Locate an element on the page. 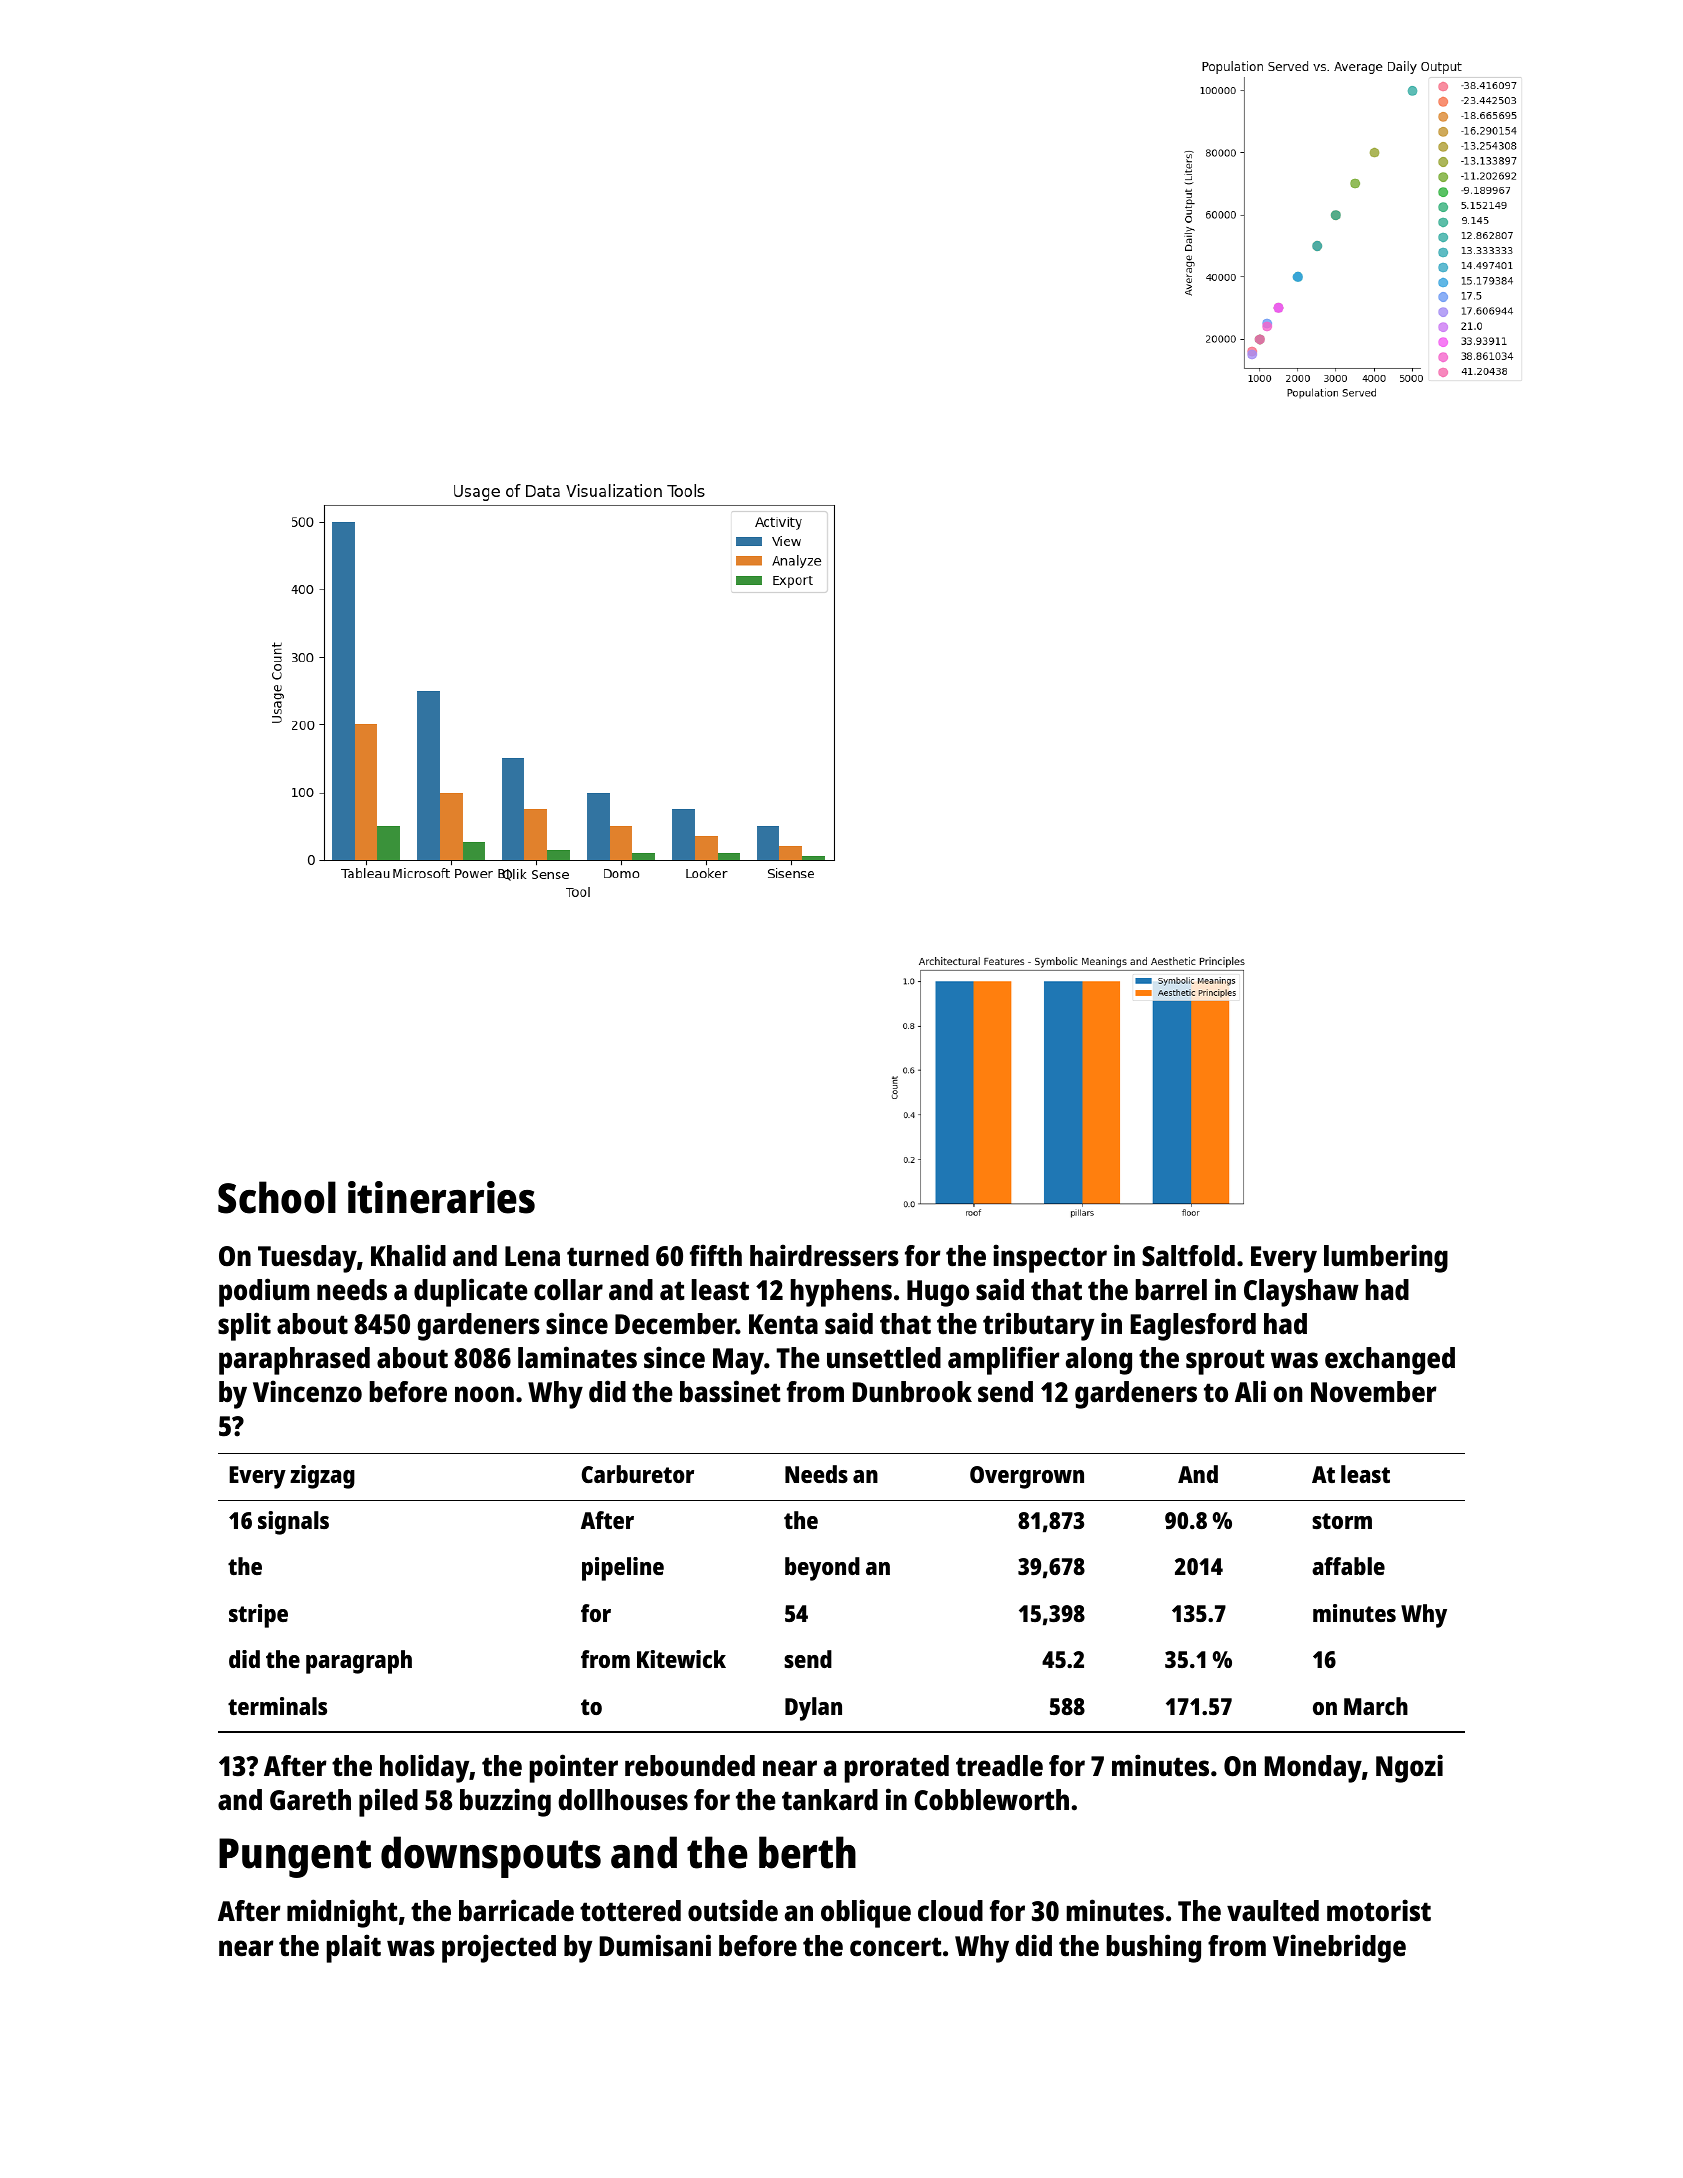  hairdressers is located at coordinates (824, 1255).
